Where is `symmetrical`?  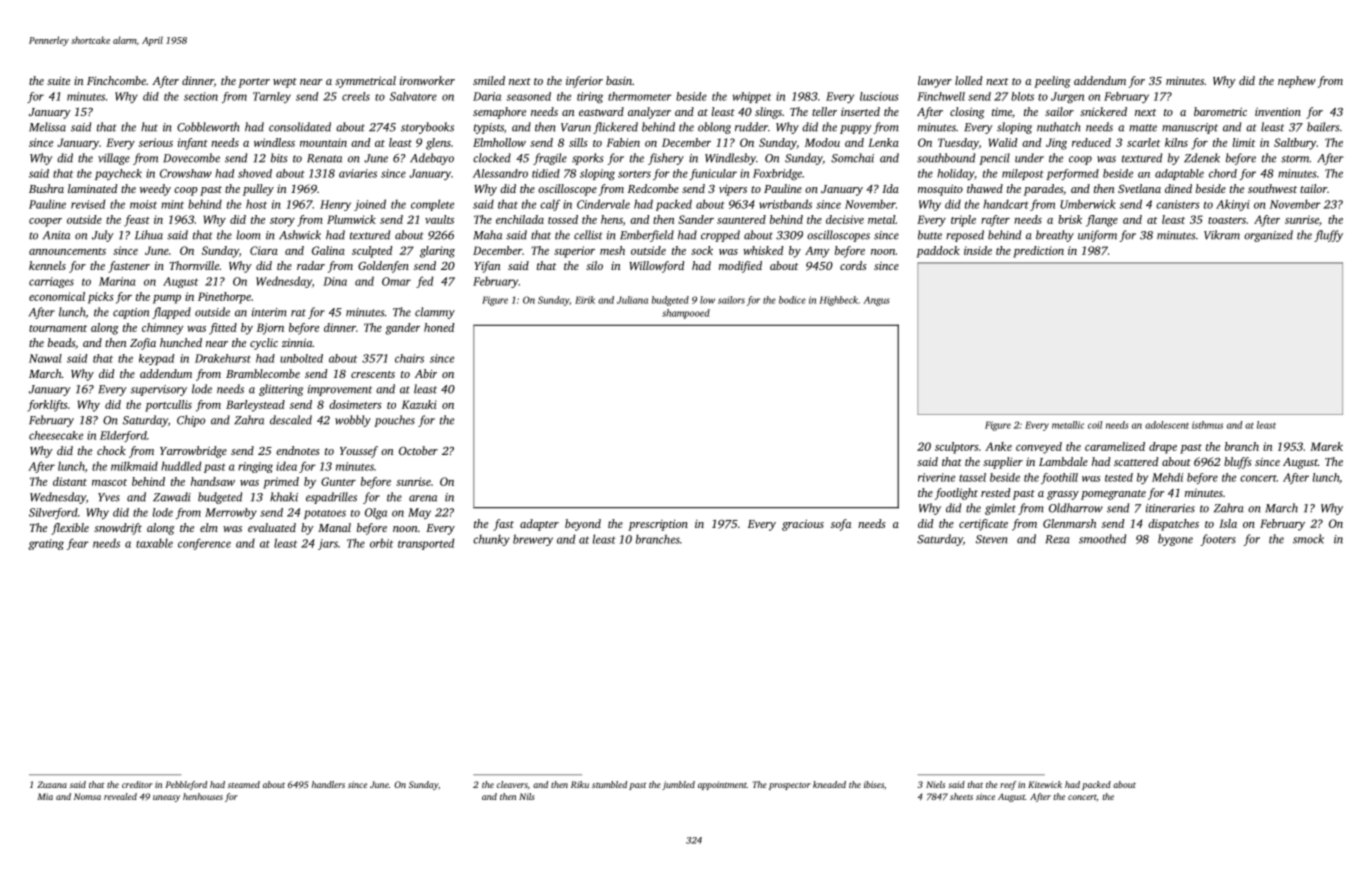 symmetrical is located at coordinates (365, 82).
